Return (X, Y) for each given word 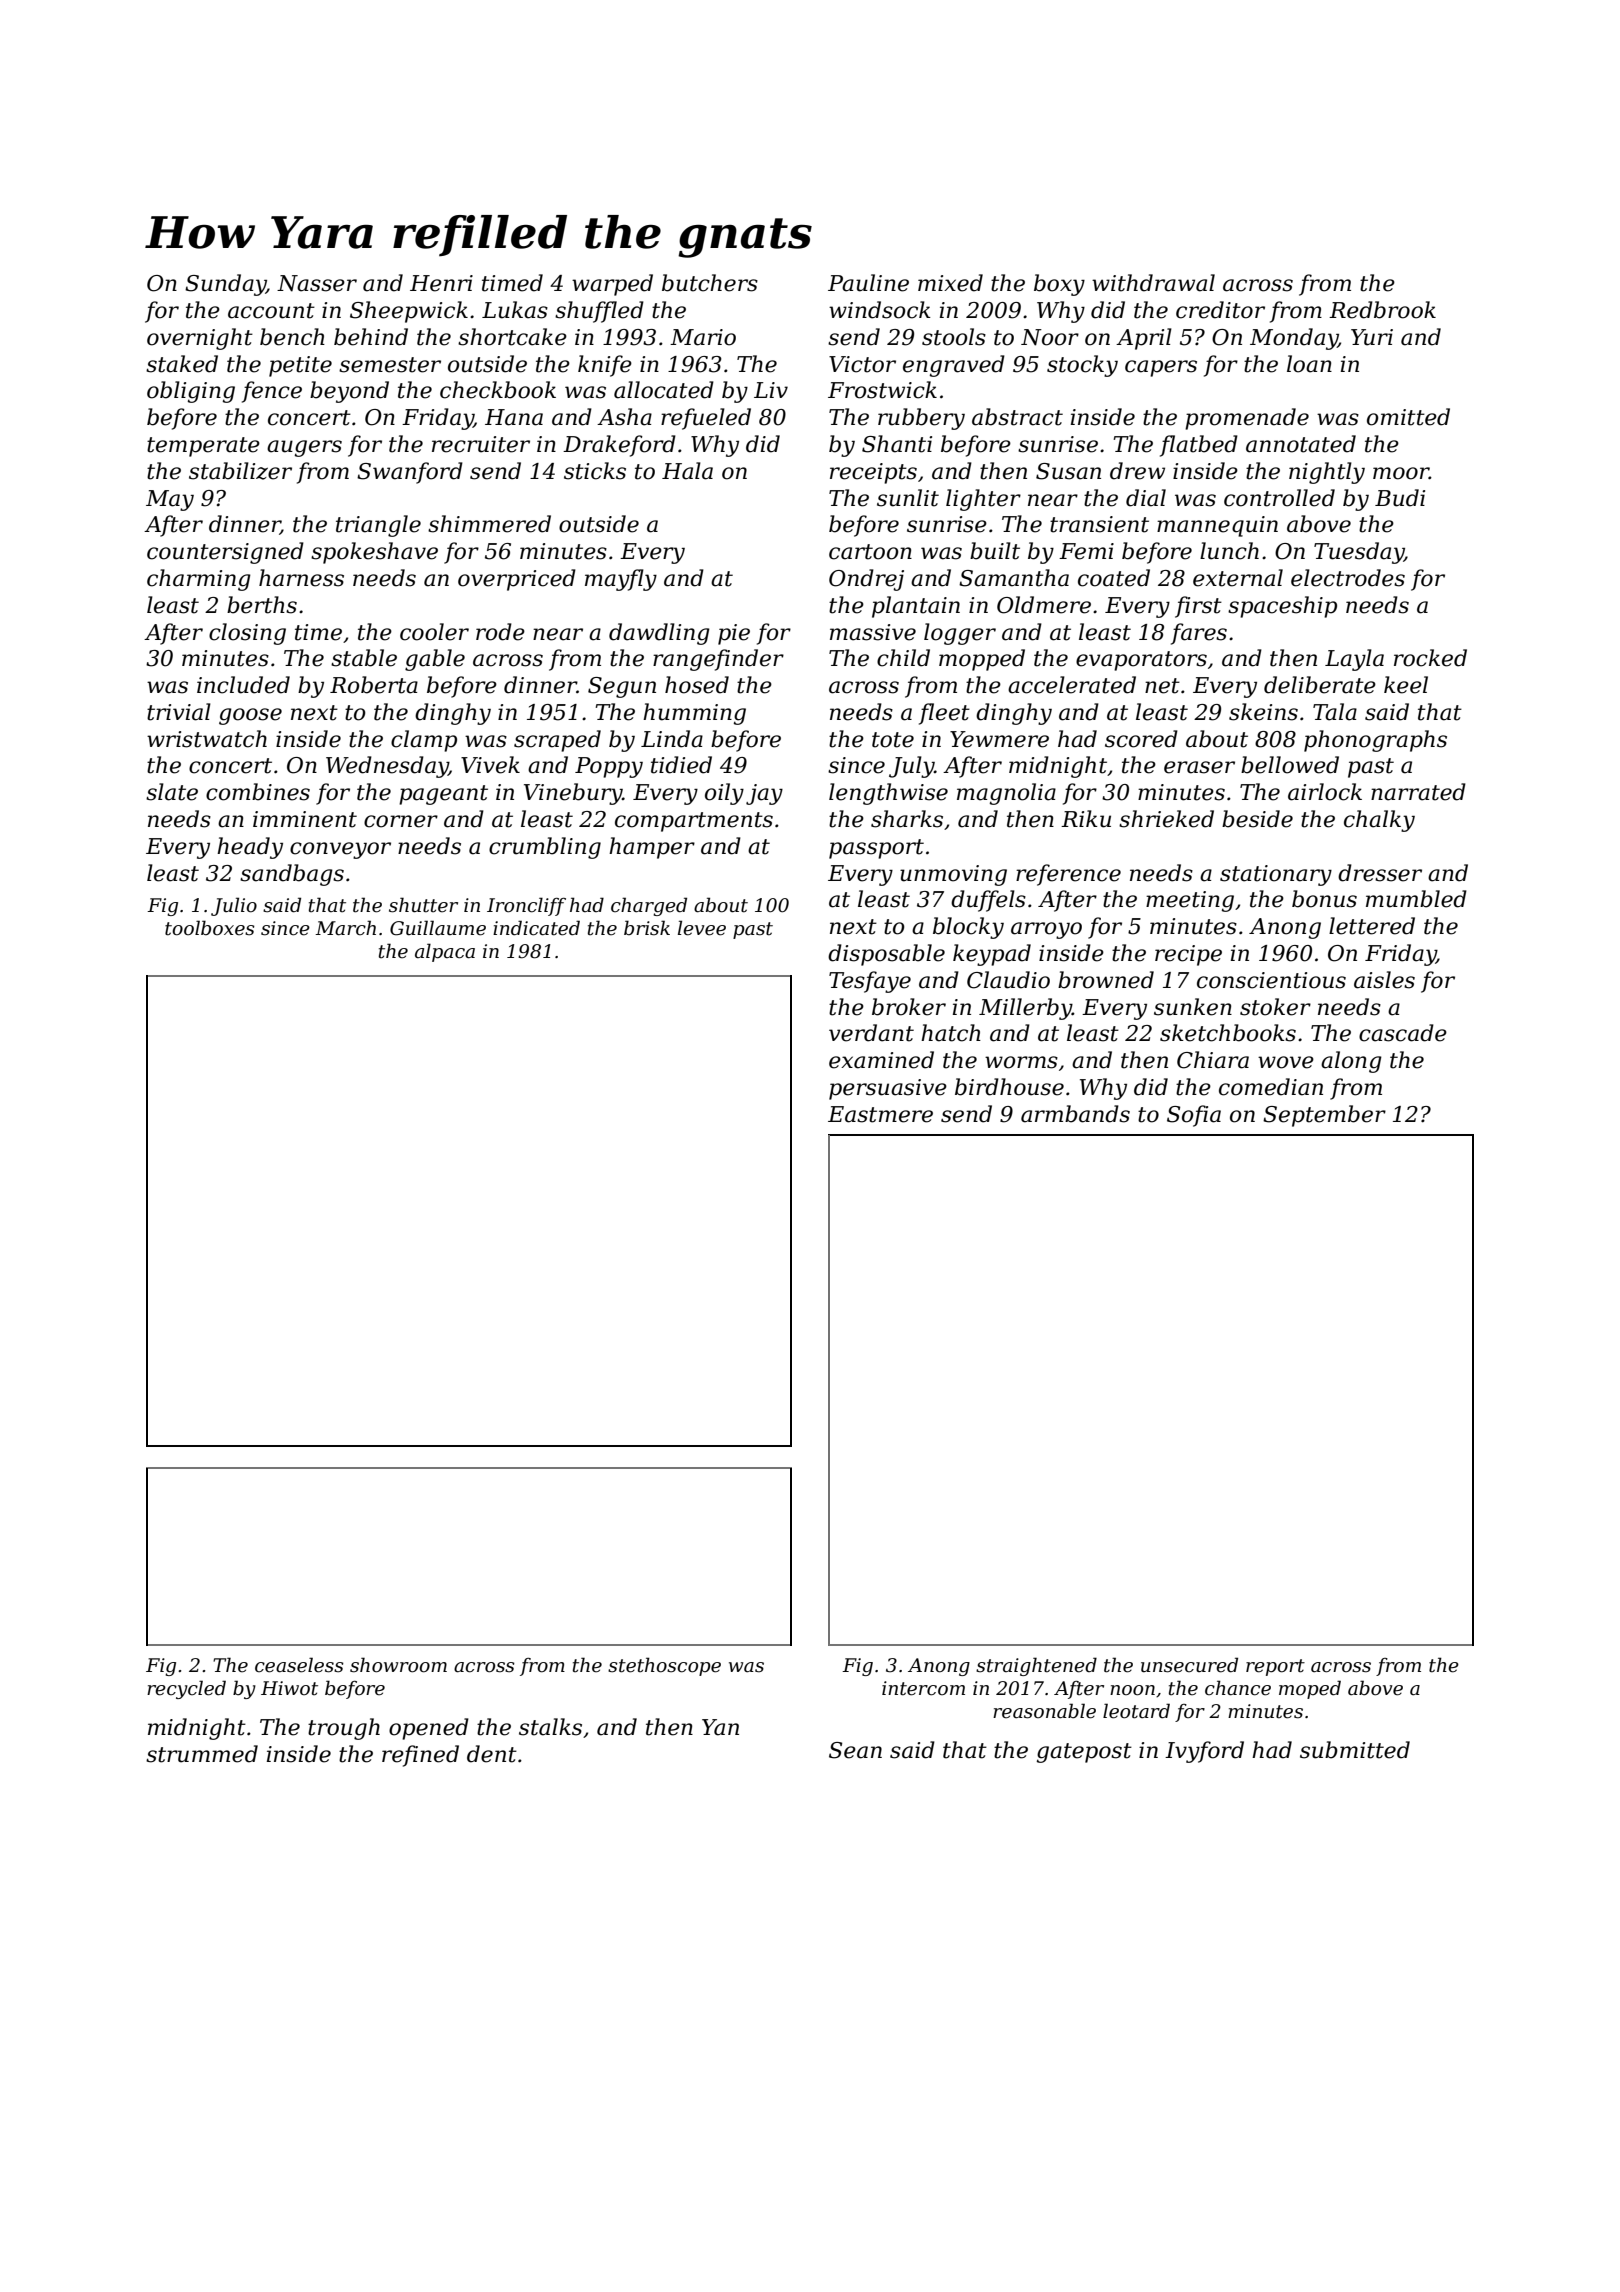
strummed (202, 1754)
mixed (950, 283)
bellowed (1290, 765)
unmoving (953, 875)
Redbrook (1382, 310)
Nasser (317, 283)
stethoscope (664, 1666)
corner (401, 821)
